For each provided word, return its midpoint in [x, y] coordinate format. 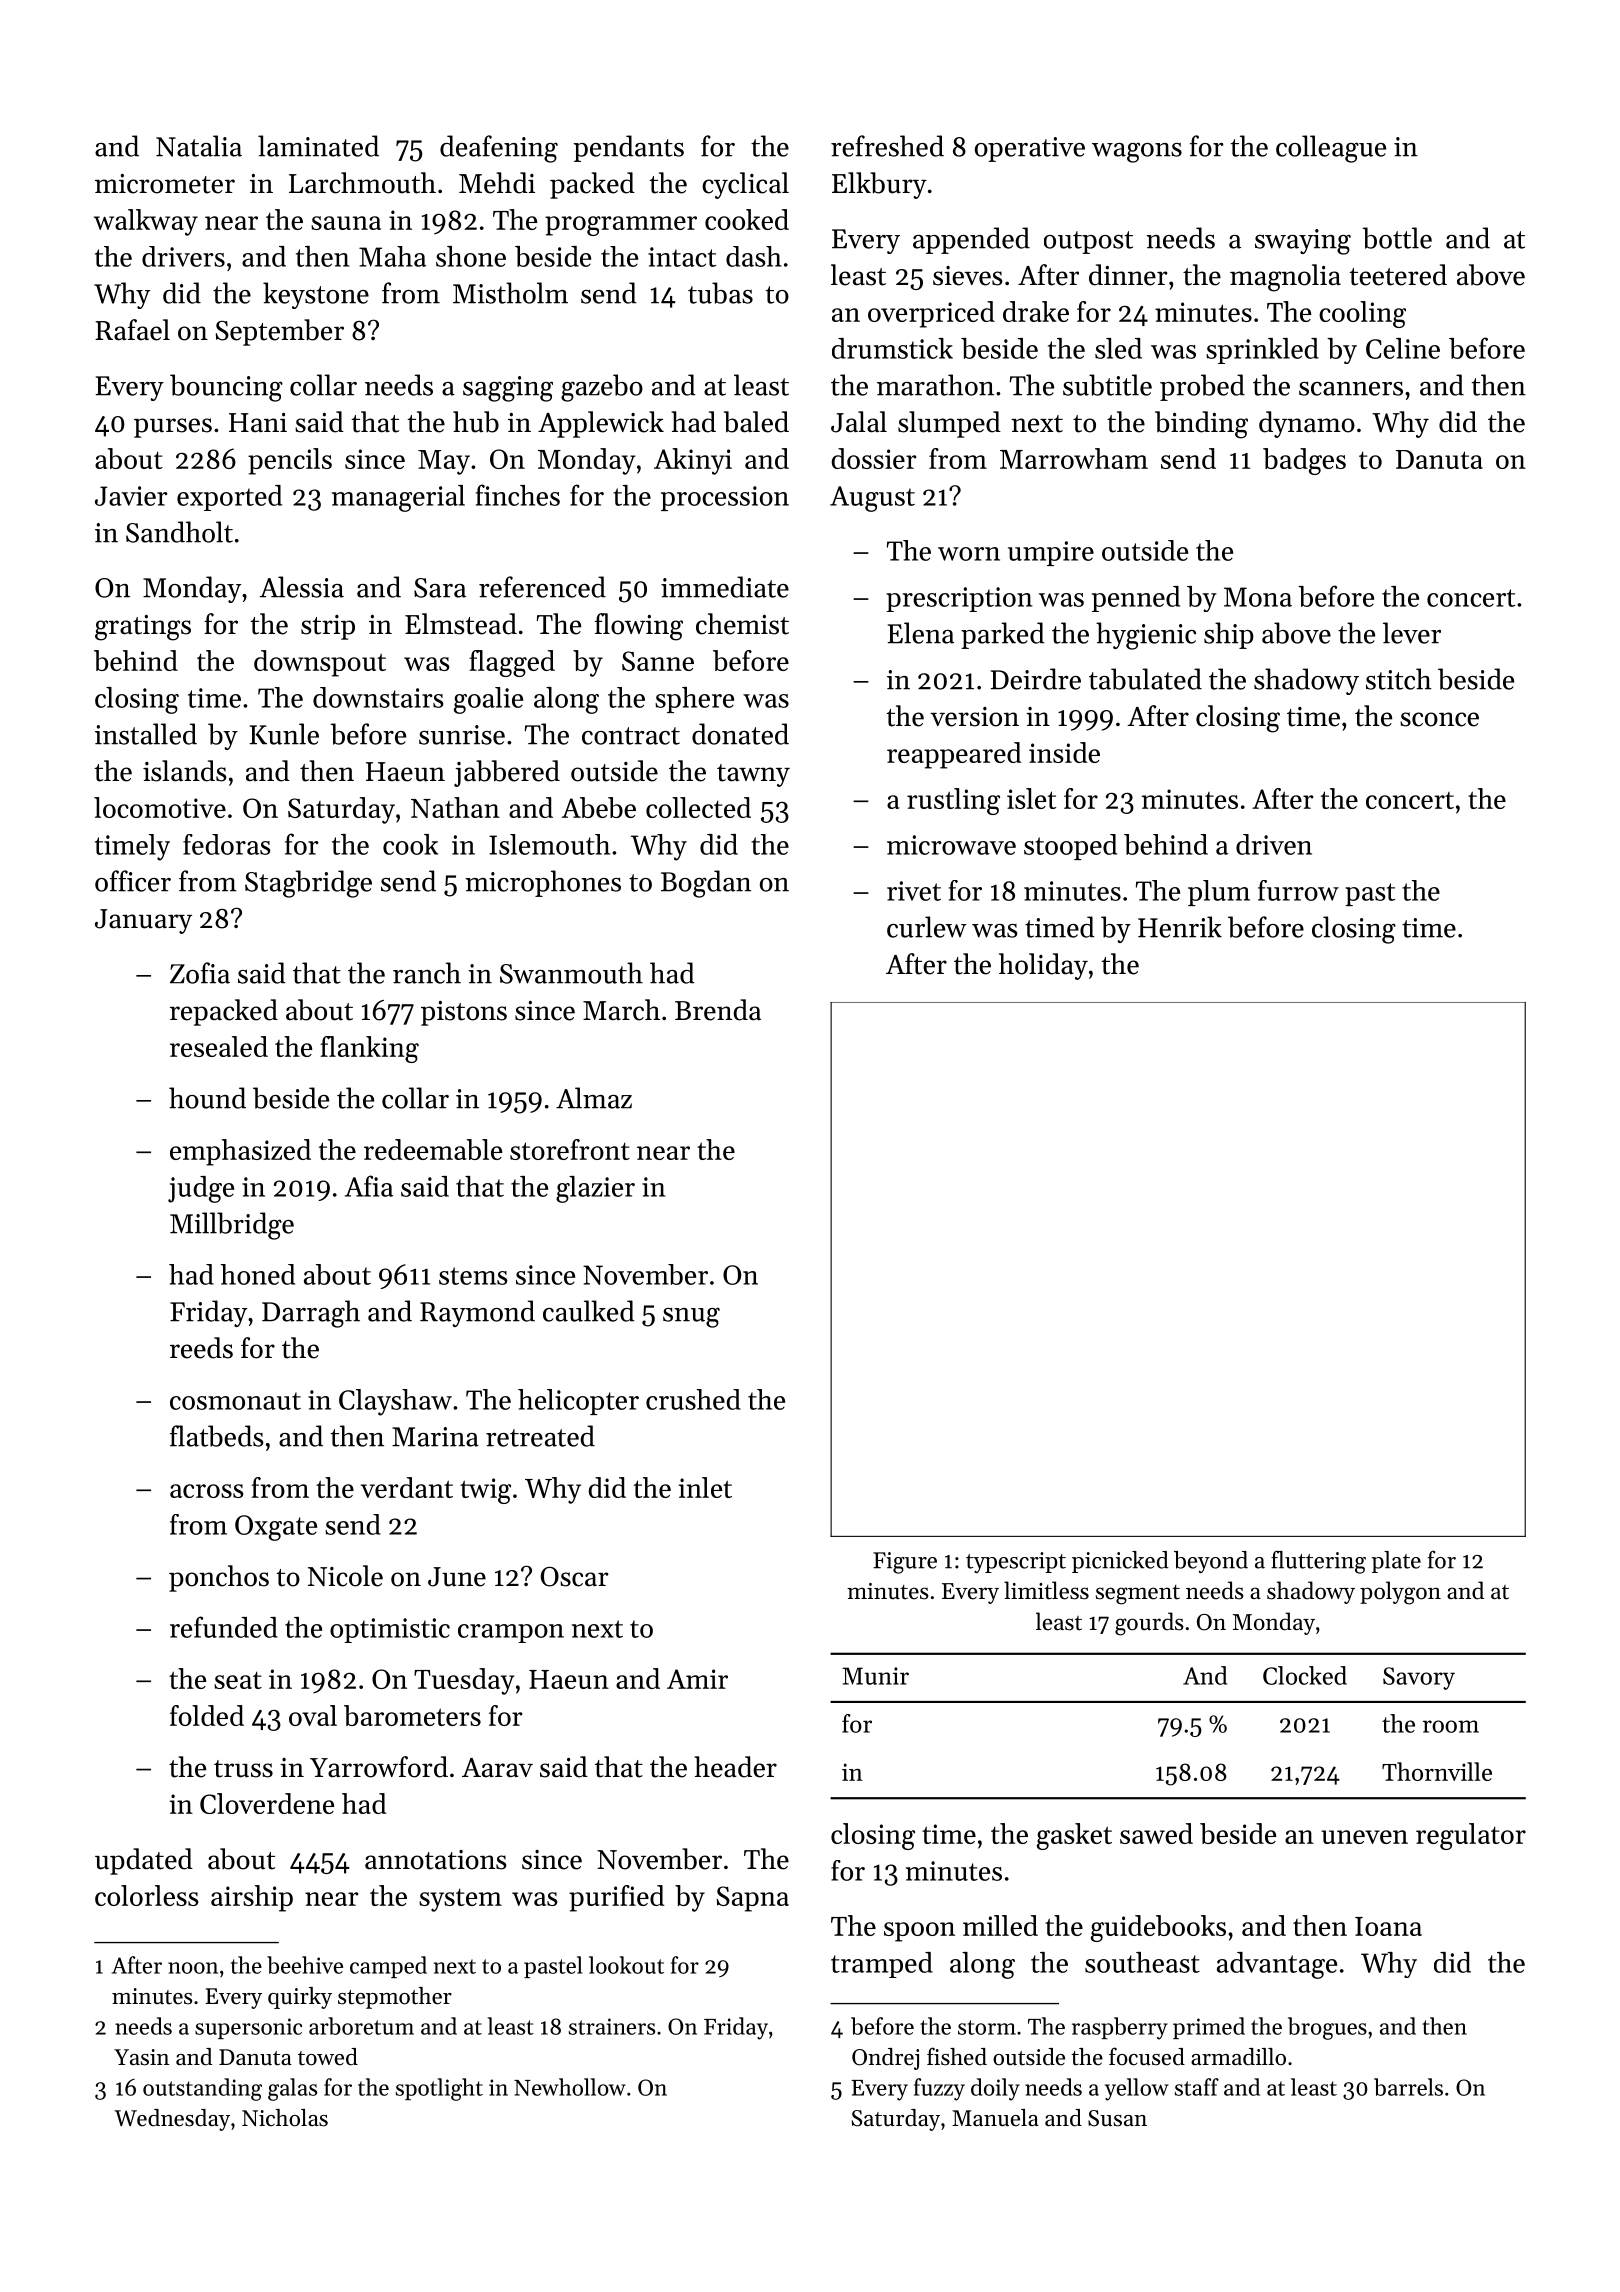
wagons [1137, 152]
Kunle [284, 734]
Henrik [1180, 927]
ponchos [219, 1578]
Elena [921, 633]
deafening [499, 149]
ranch [427, 973]
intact [682, 257]
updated [144, 1861]
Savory [1419, 1678]
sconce [1439, 719]
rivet [914, 891]
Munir [875, 1676]
